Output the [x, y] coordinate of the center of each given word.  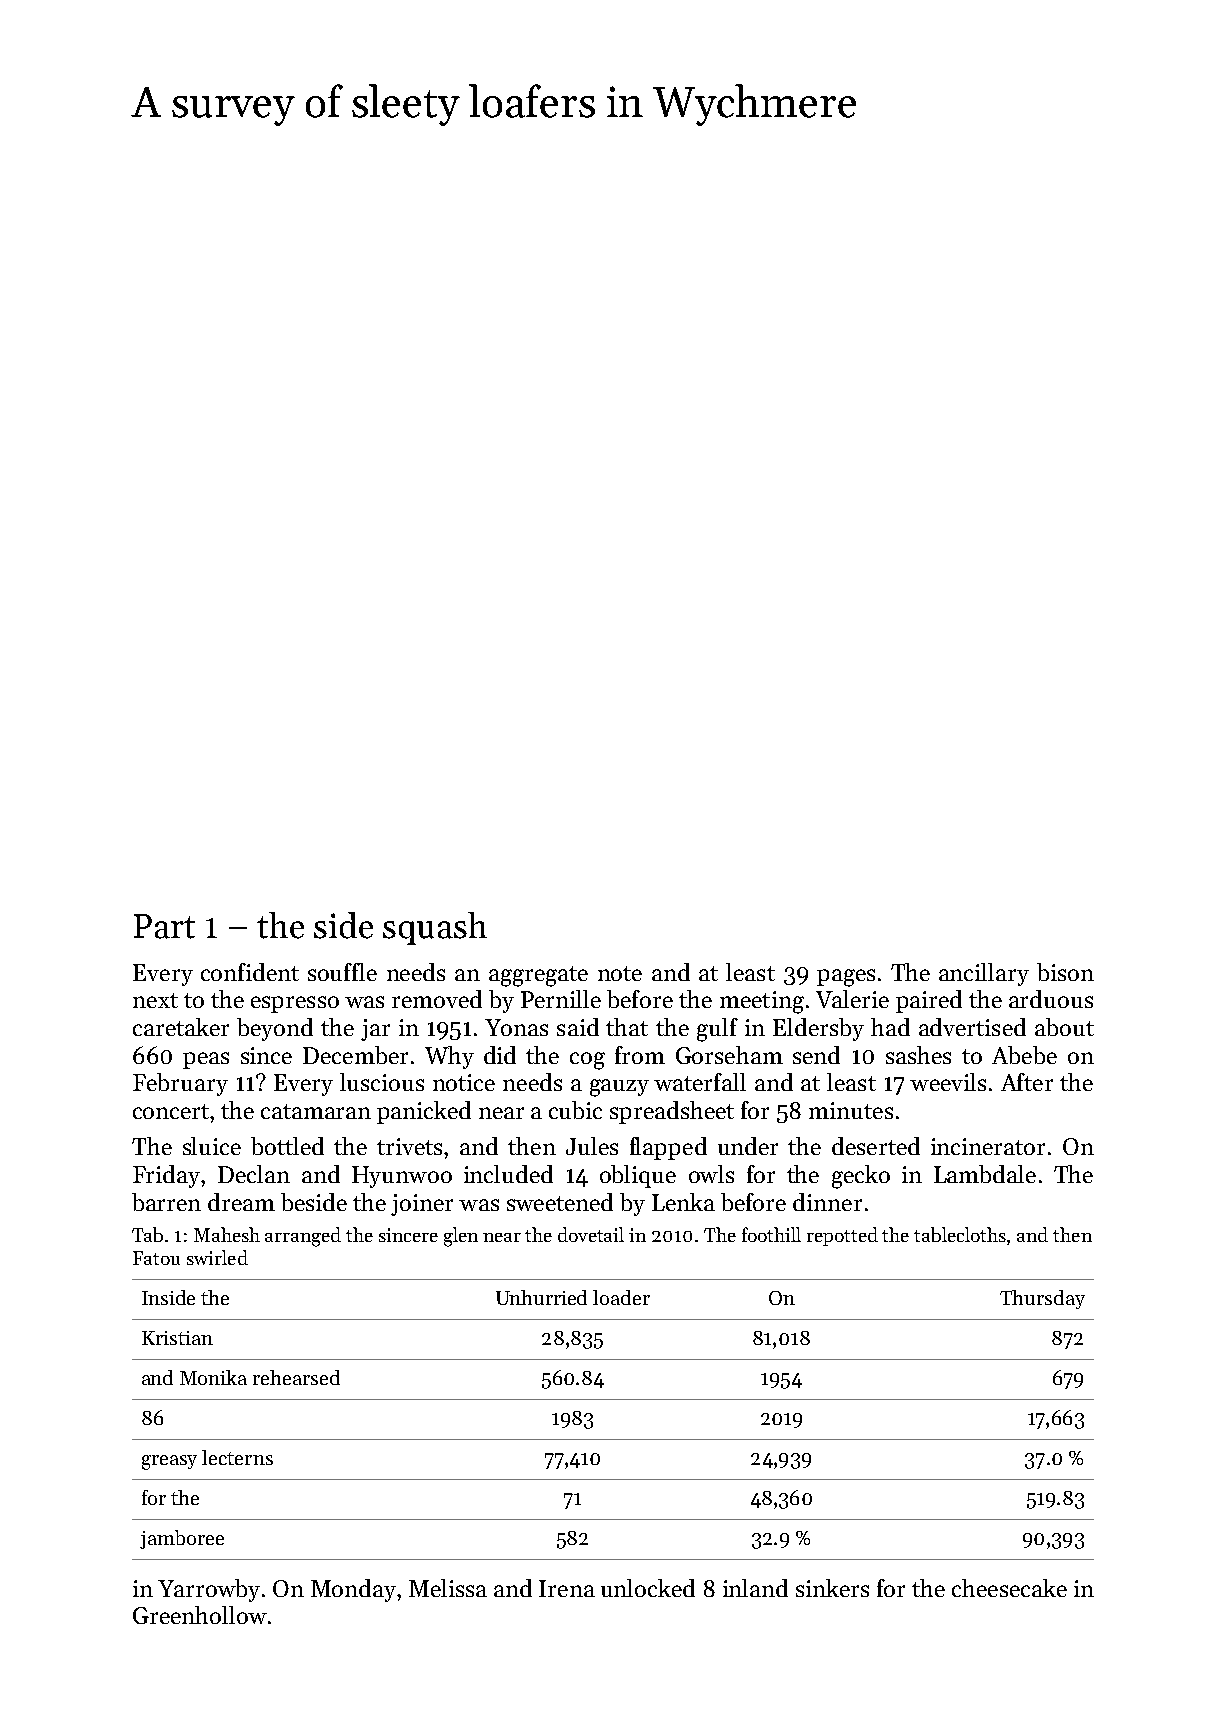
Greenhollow [200, 1615]
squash [435, 928]
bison [1065, 972]
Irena [567, 1588]
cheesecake [1009, 1588]
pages [846, 978]
